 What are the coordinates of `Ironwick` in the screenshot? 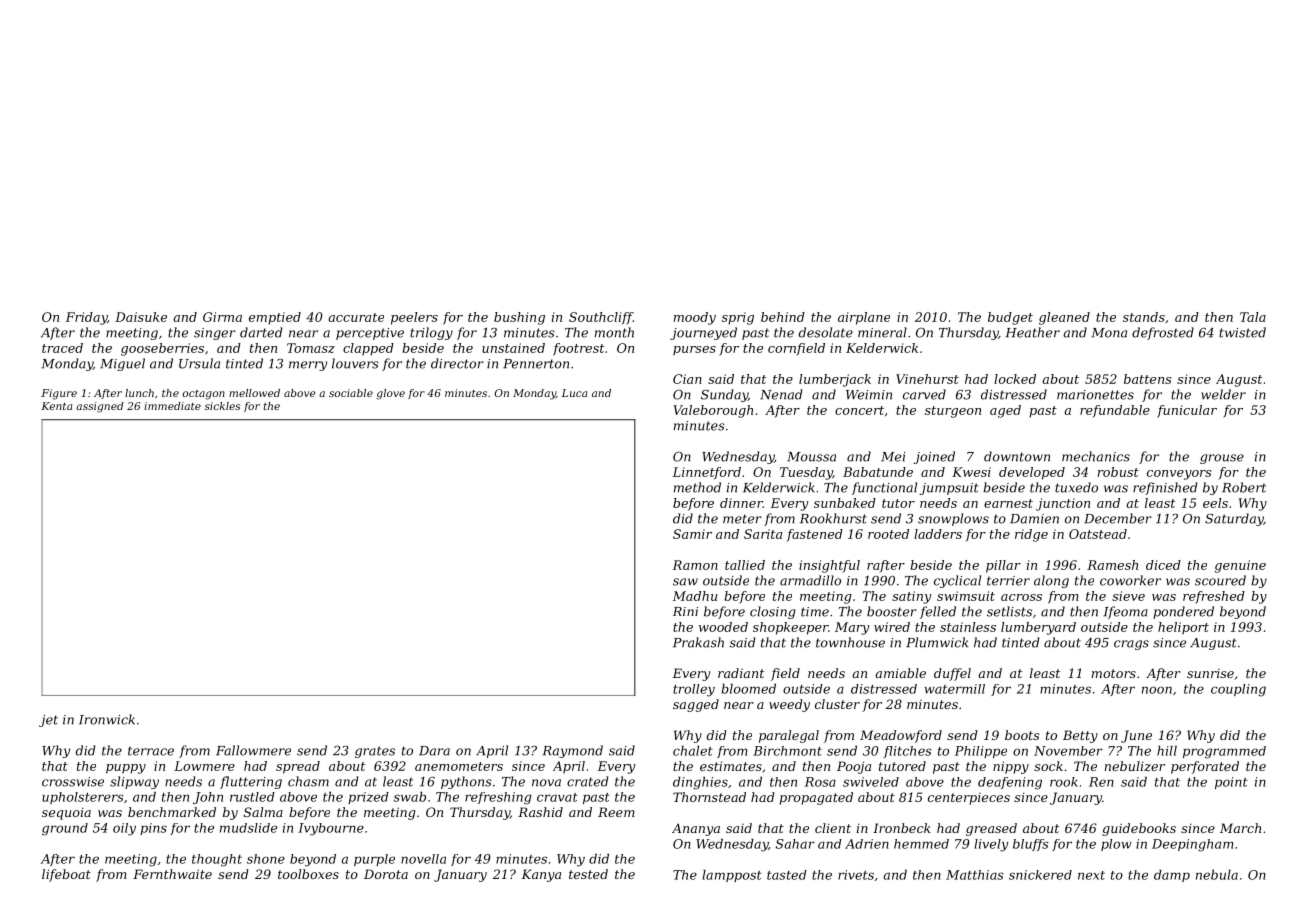 It's located at (107, 719).
